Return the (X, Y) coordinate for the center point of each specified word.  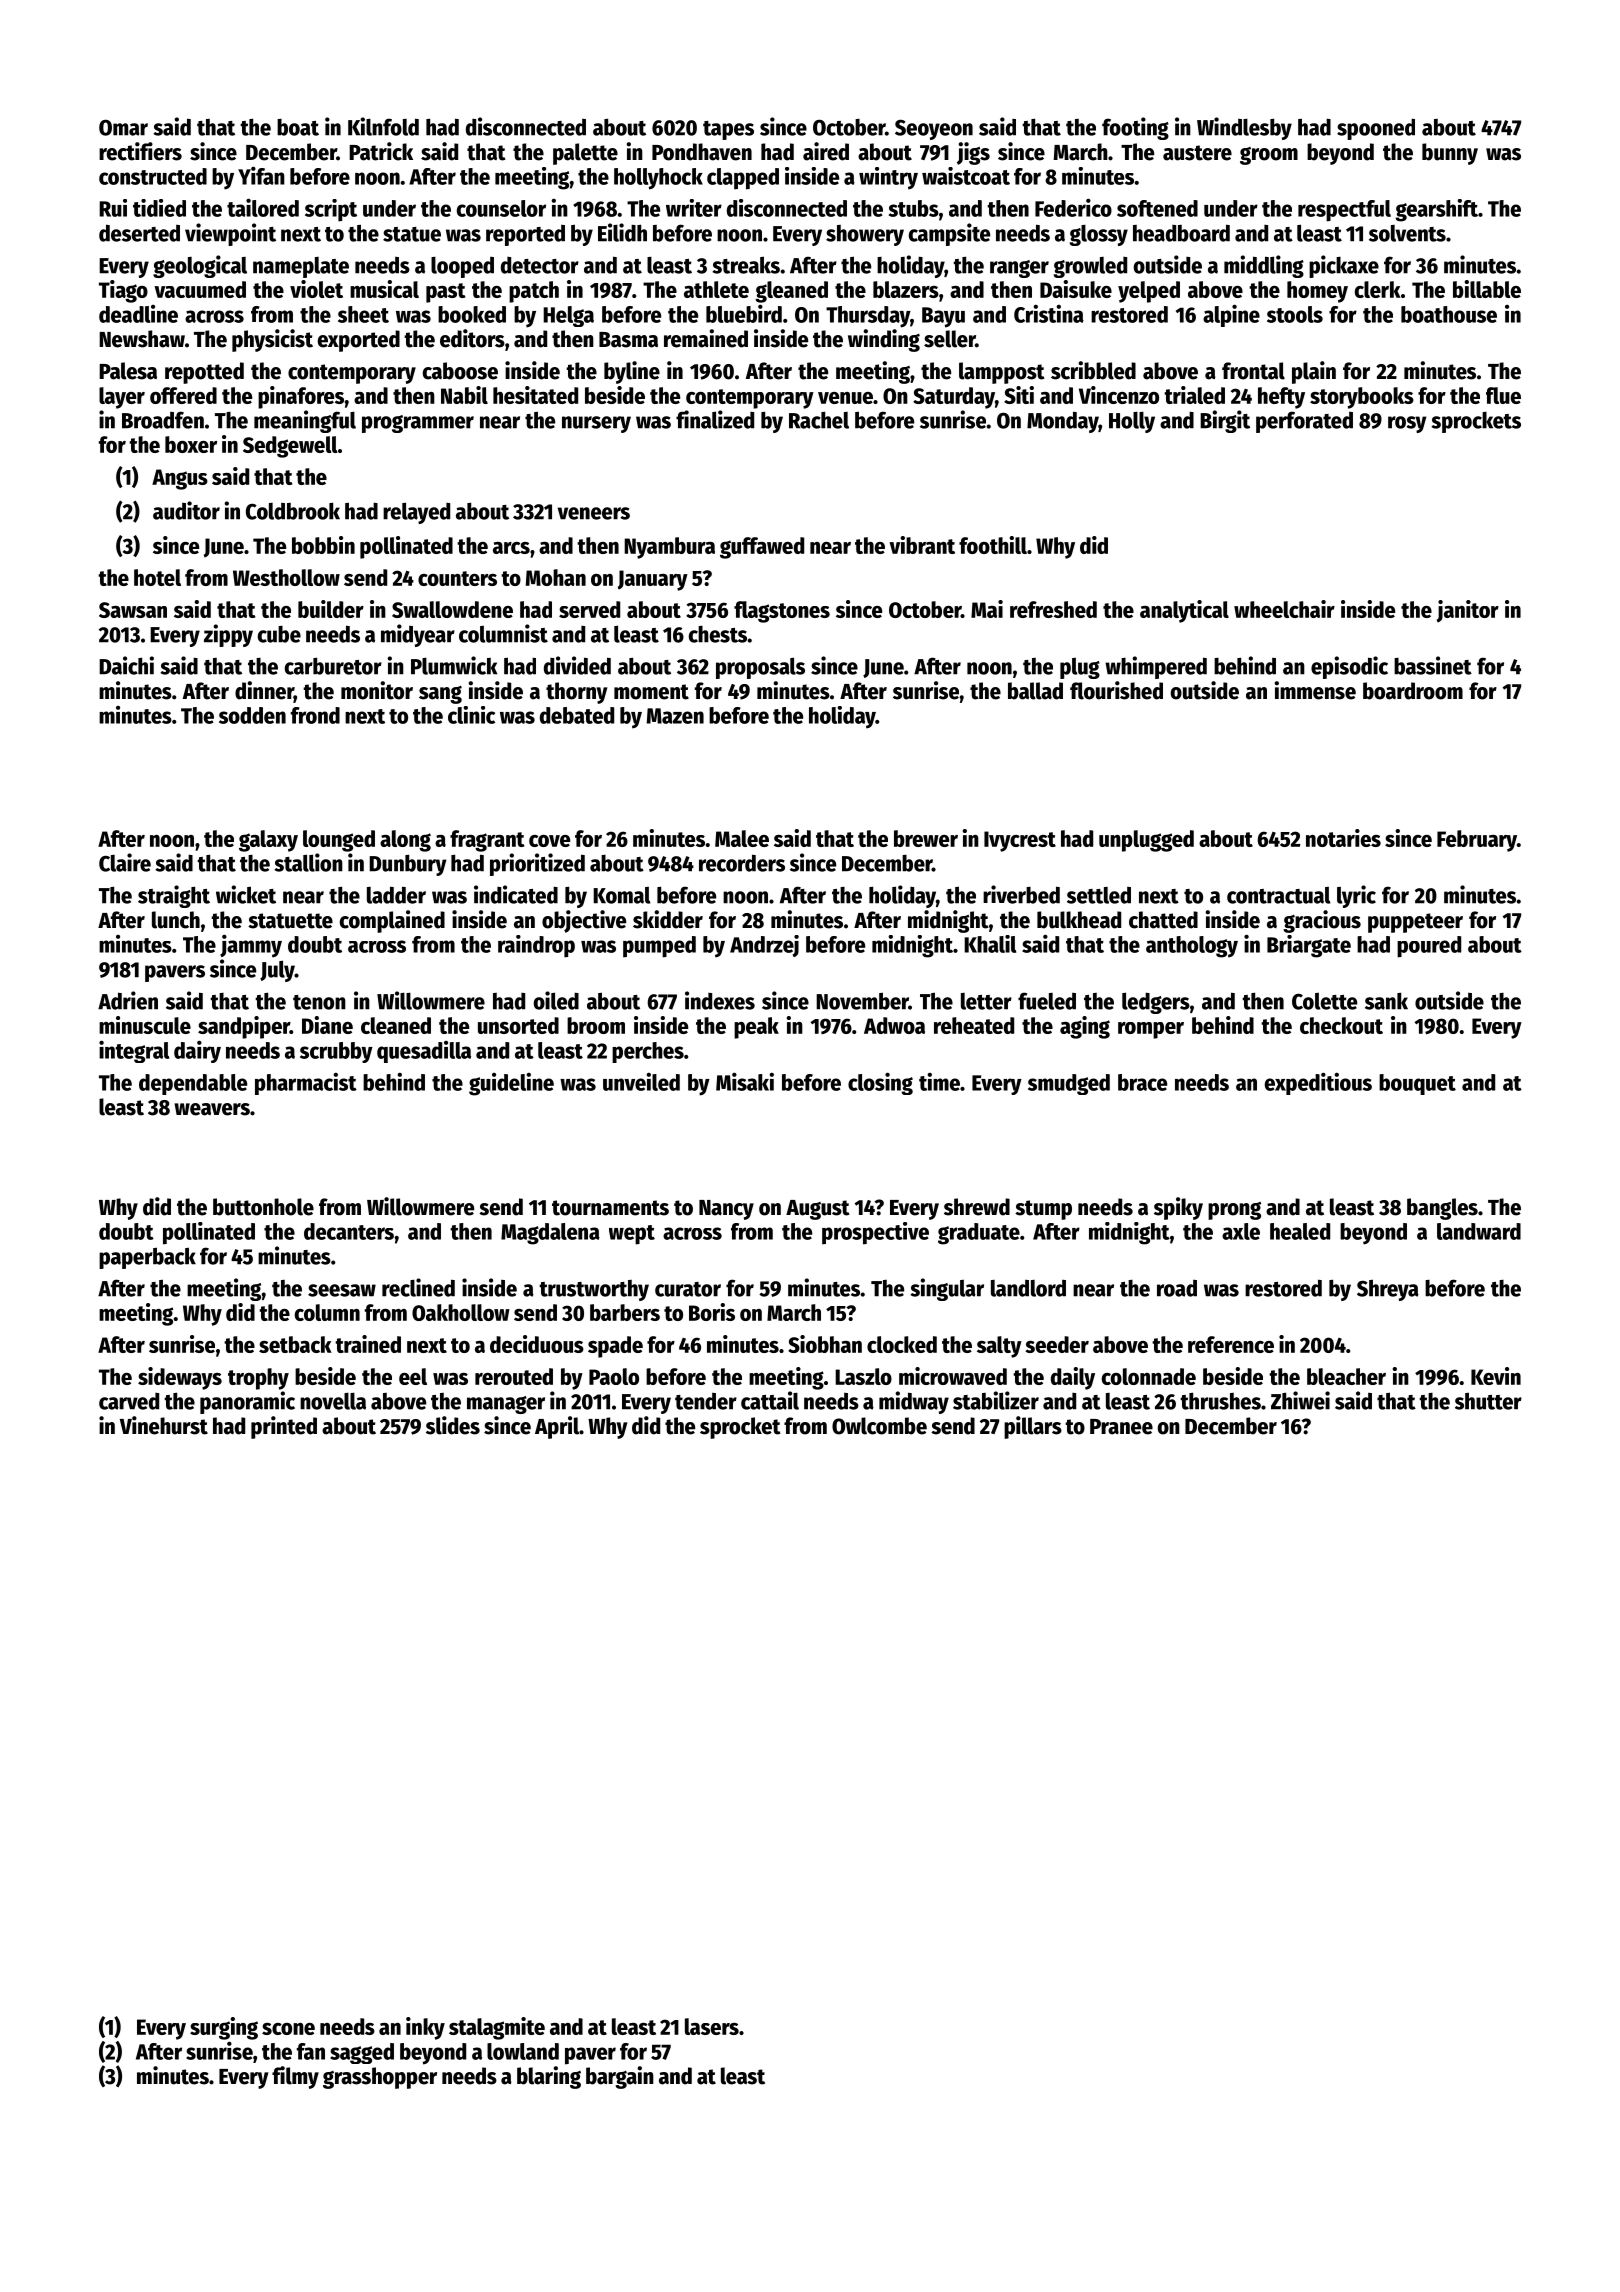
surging (224, 2028)
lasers (712, 2026)
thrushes (1220, 1401)
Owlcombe (879, 1426)
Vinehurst (164, 1425)
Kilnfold (383, 126)
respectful (1344, 211)
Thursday (868, 317)
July (277, 971)
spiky (1178, 1208)
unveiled (641, 1082)
